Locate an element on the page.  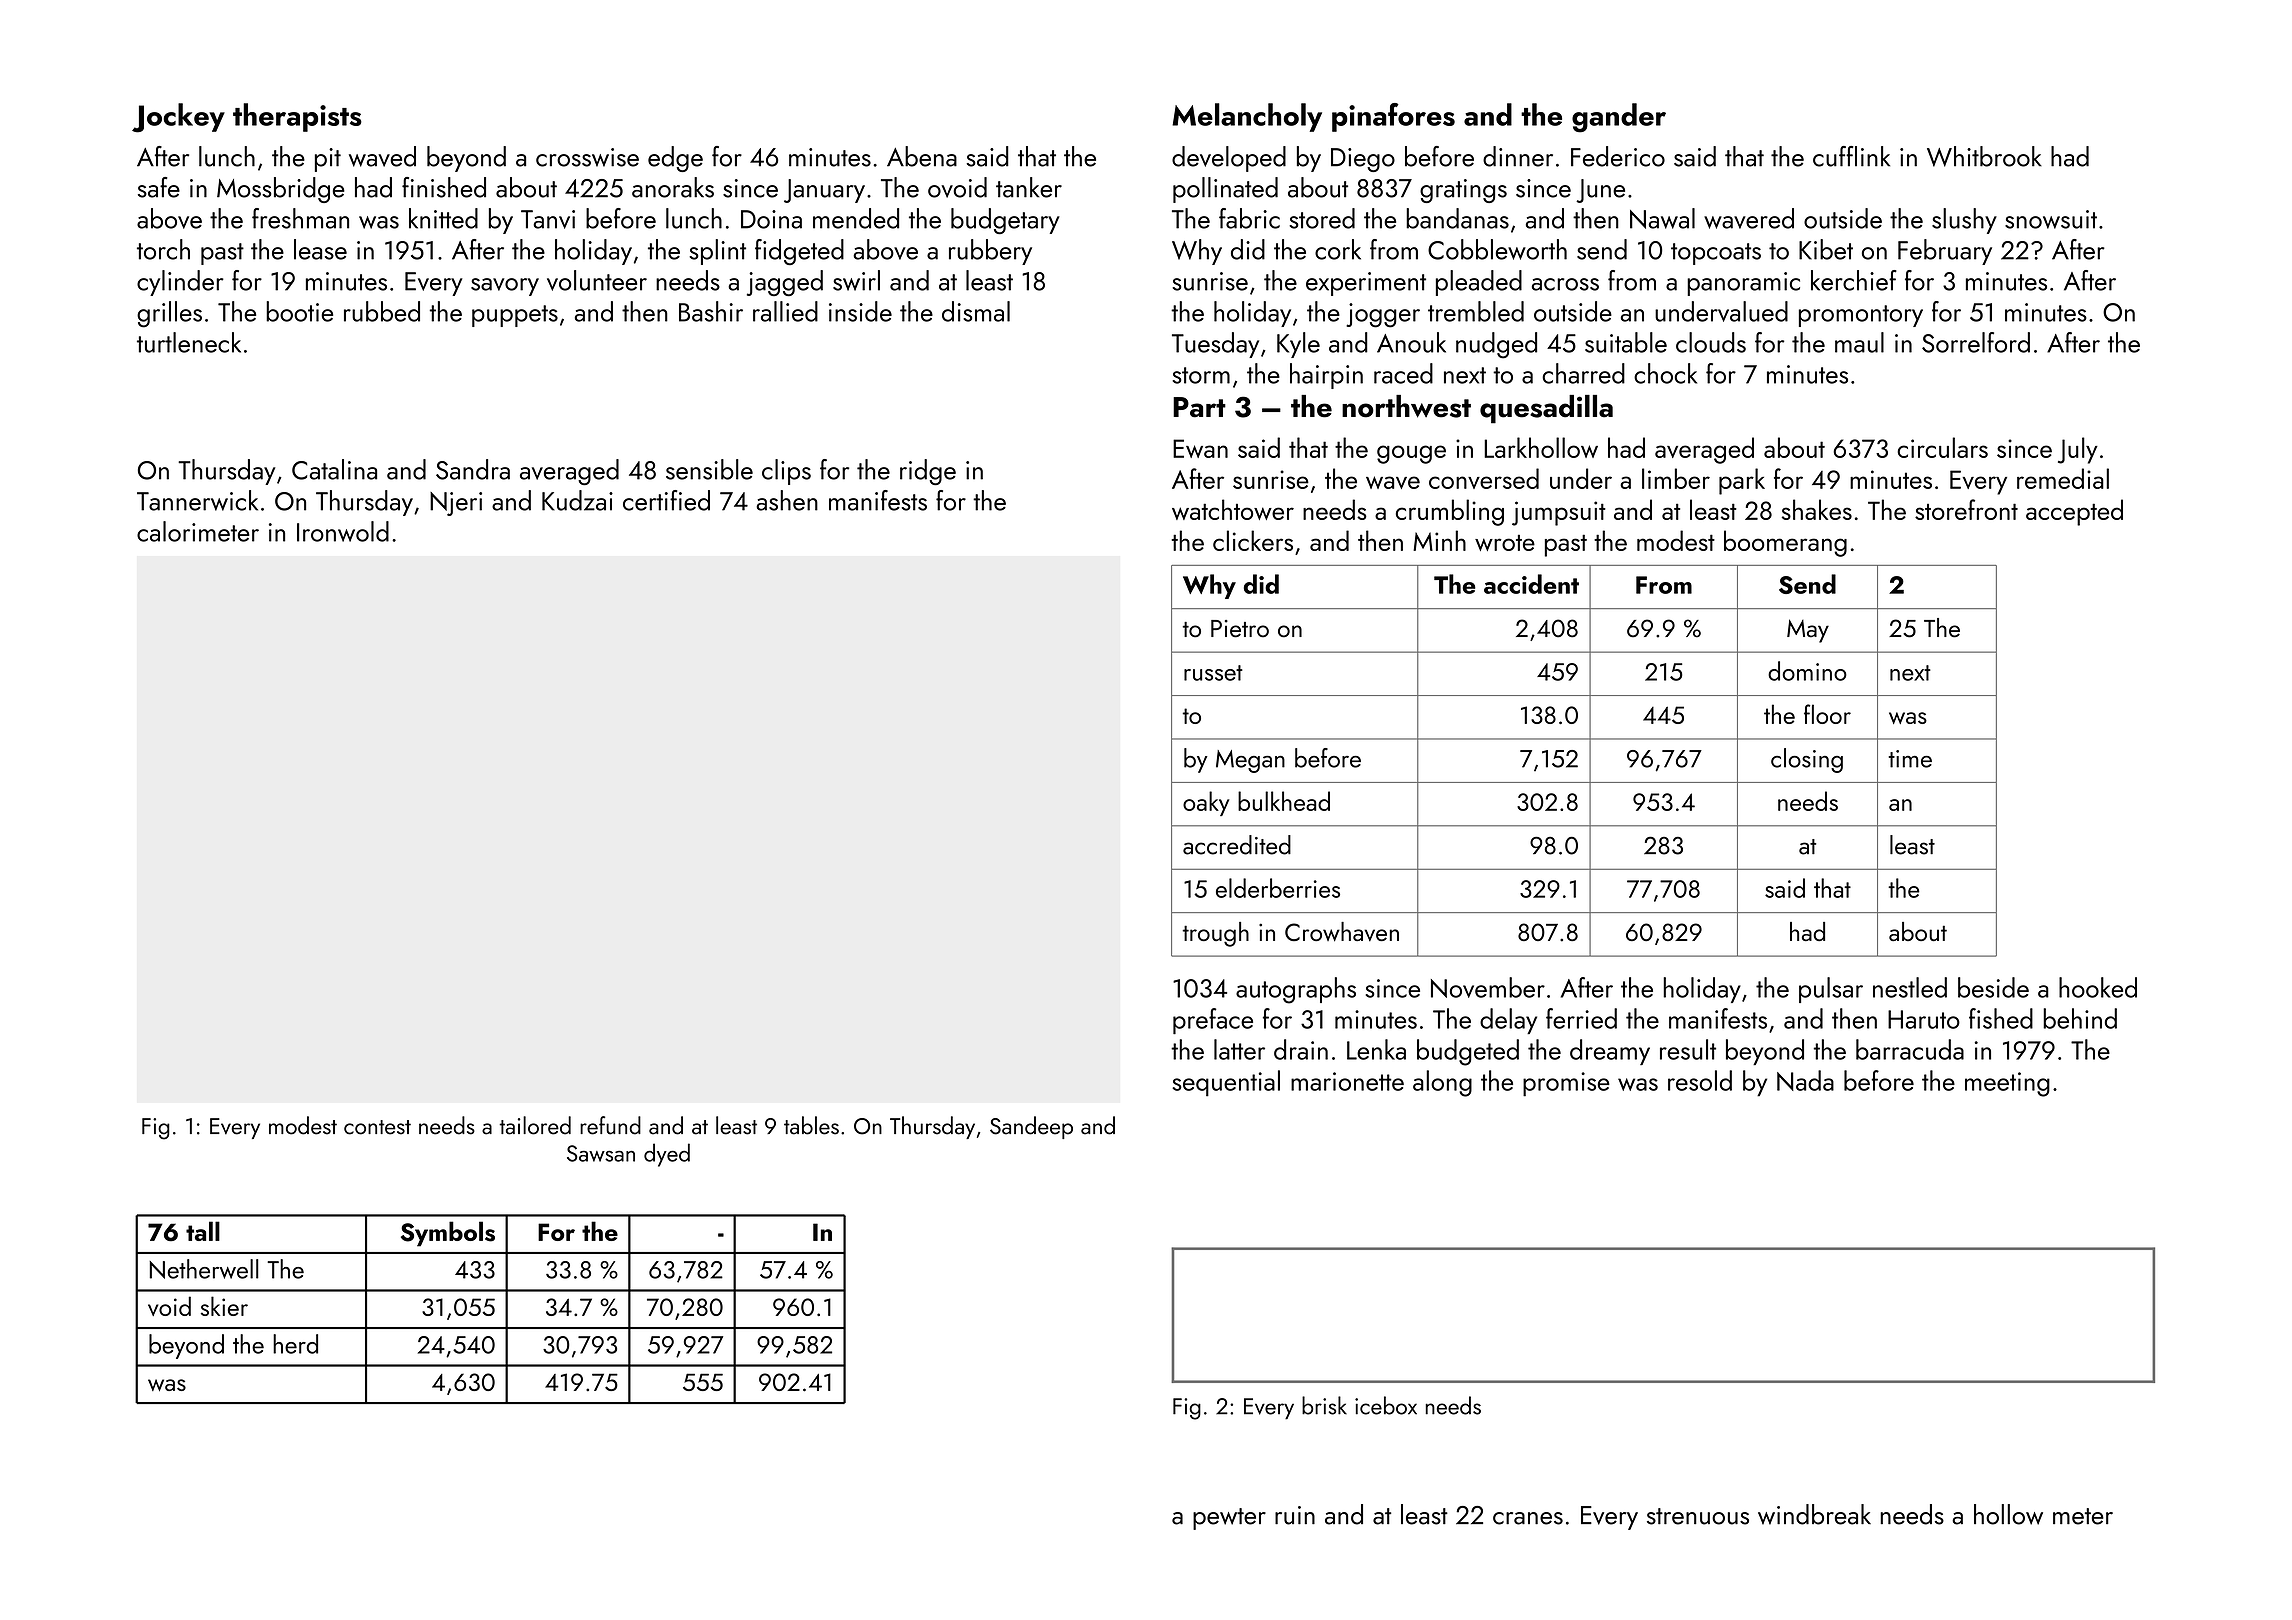
Whitbrook is located at coordinates (1984, 156).
